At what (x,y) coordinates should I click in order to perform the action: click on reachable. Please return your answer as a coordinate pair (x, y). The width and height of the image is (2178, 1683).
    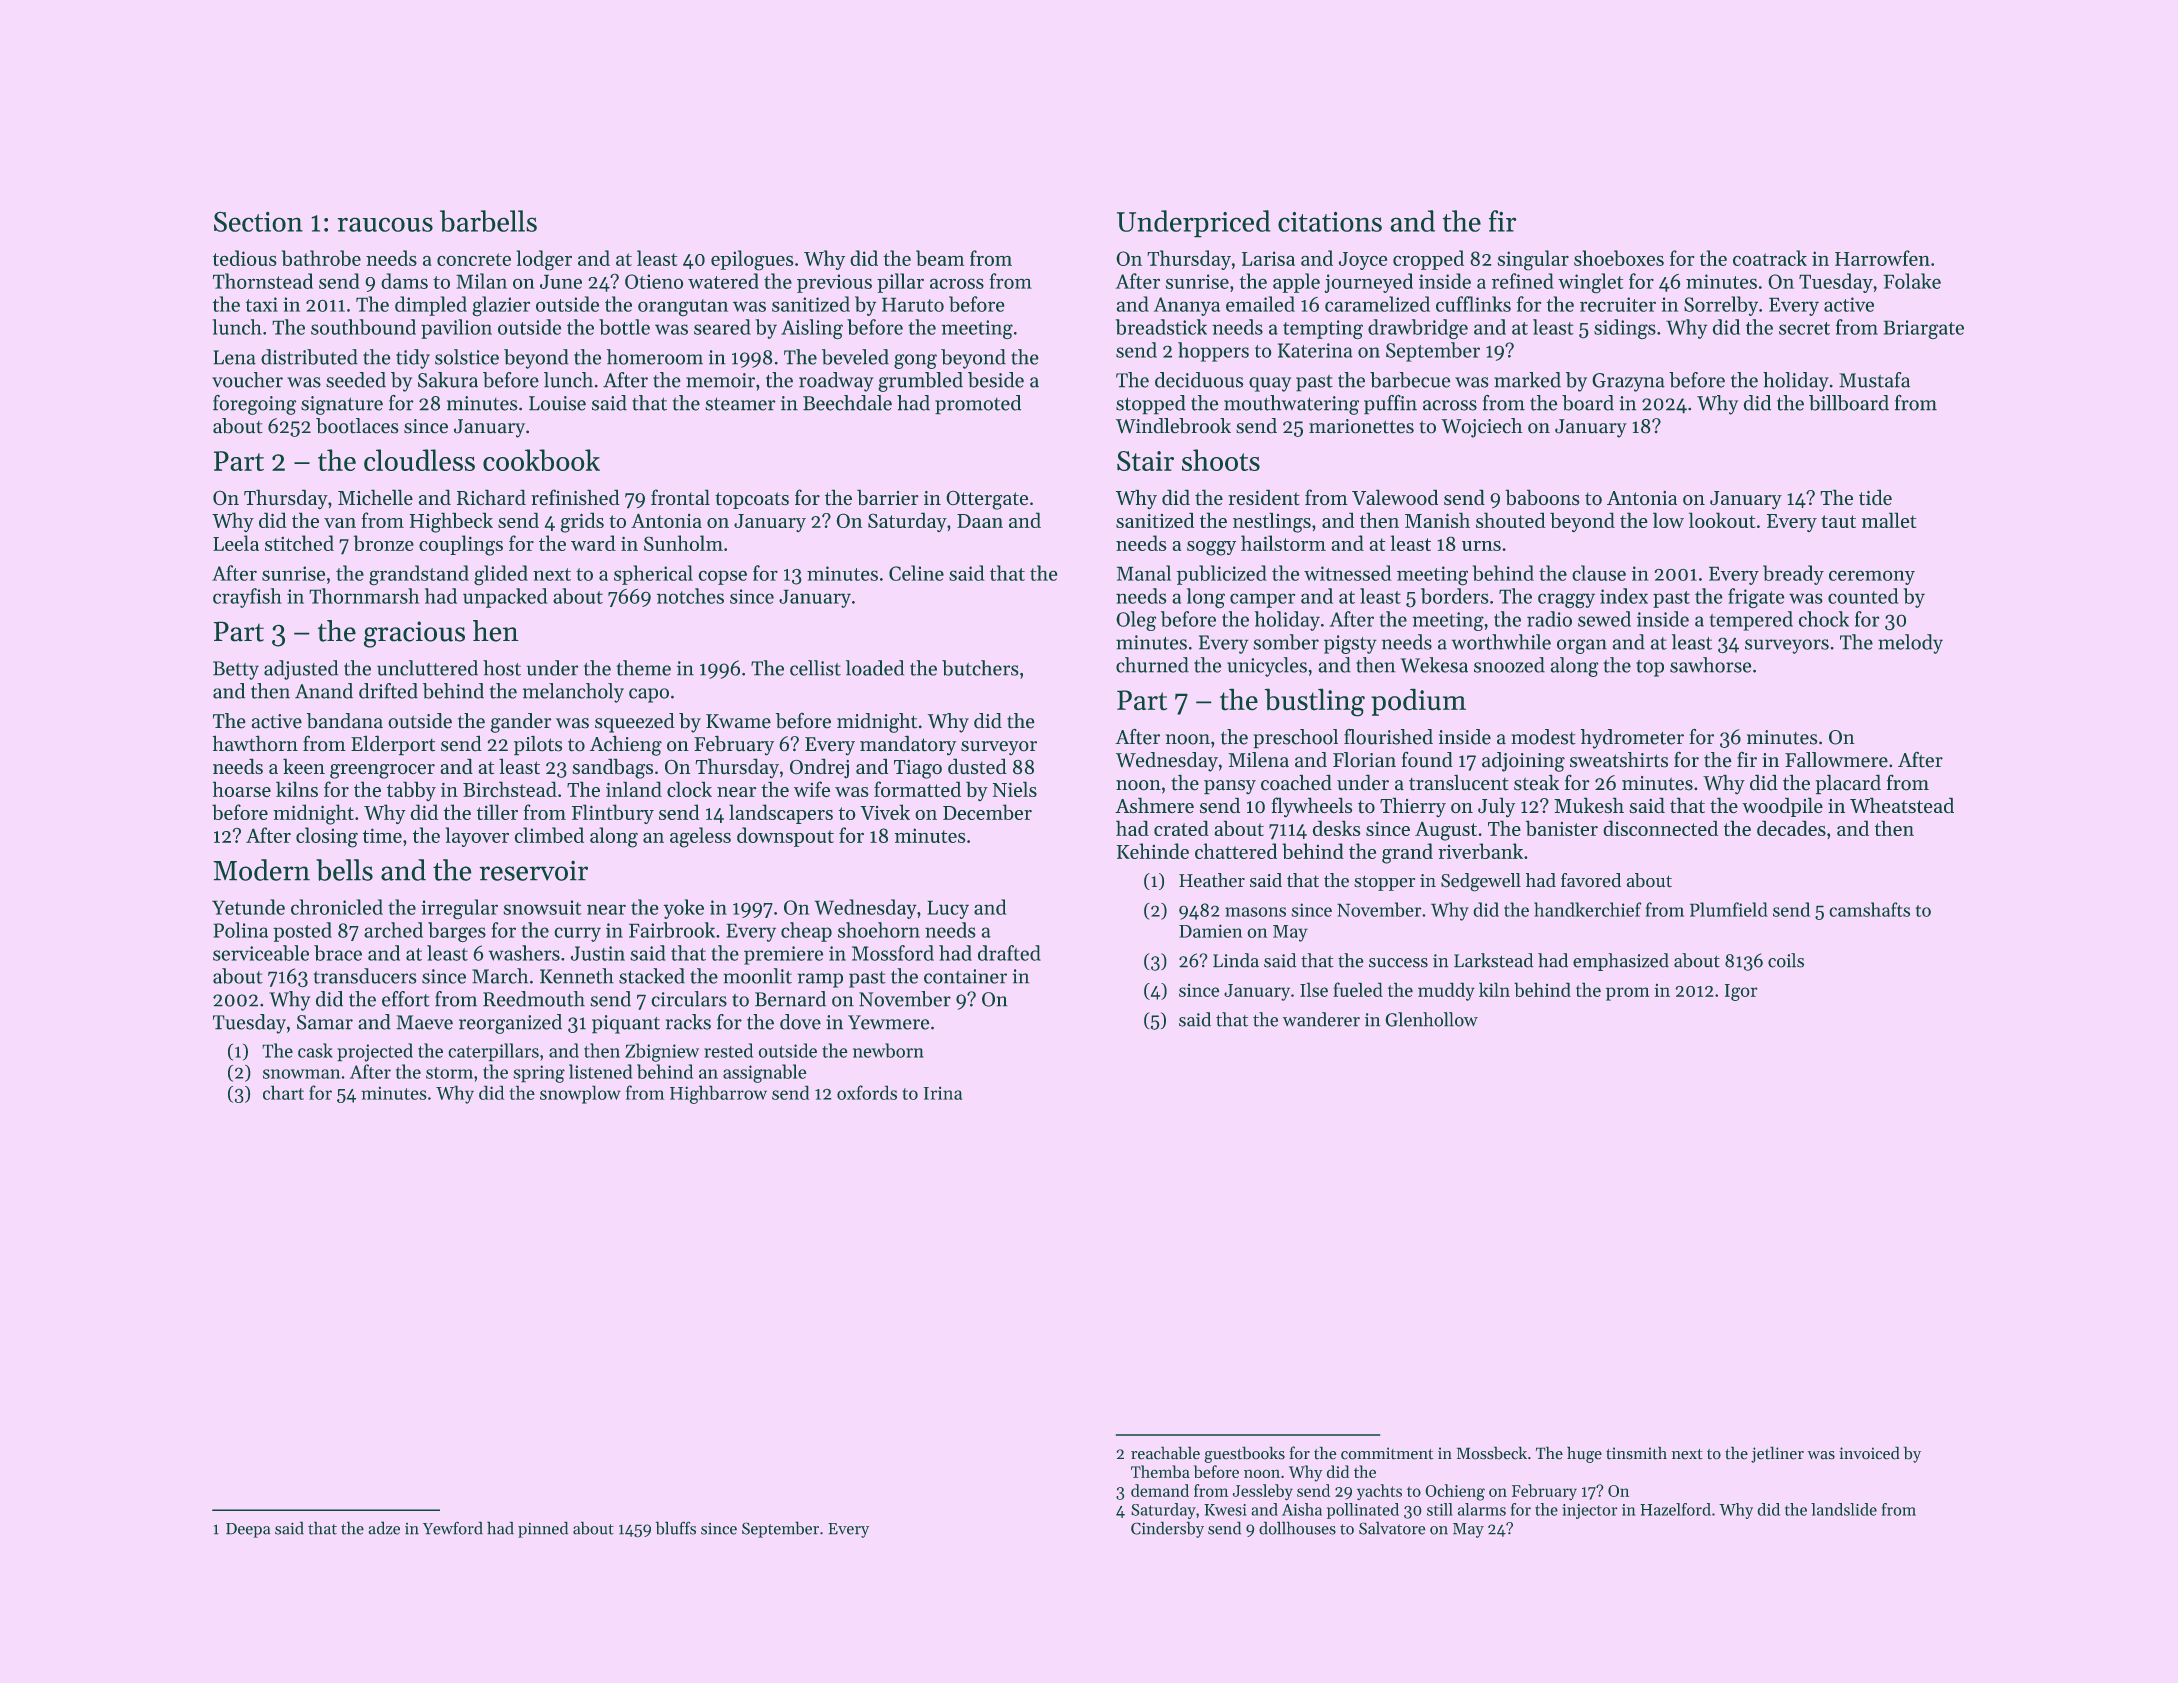
    Looking at the image, I should click on (1165, 1453).
